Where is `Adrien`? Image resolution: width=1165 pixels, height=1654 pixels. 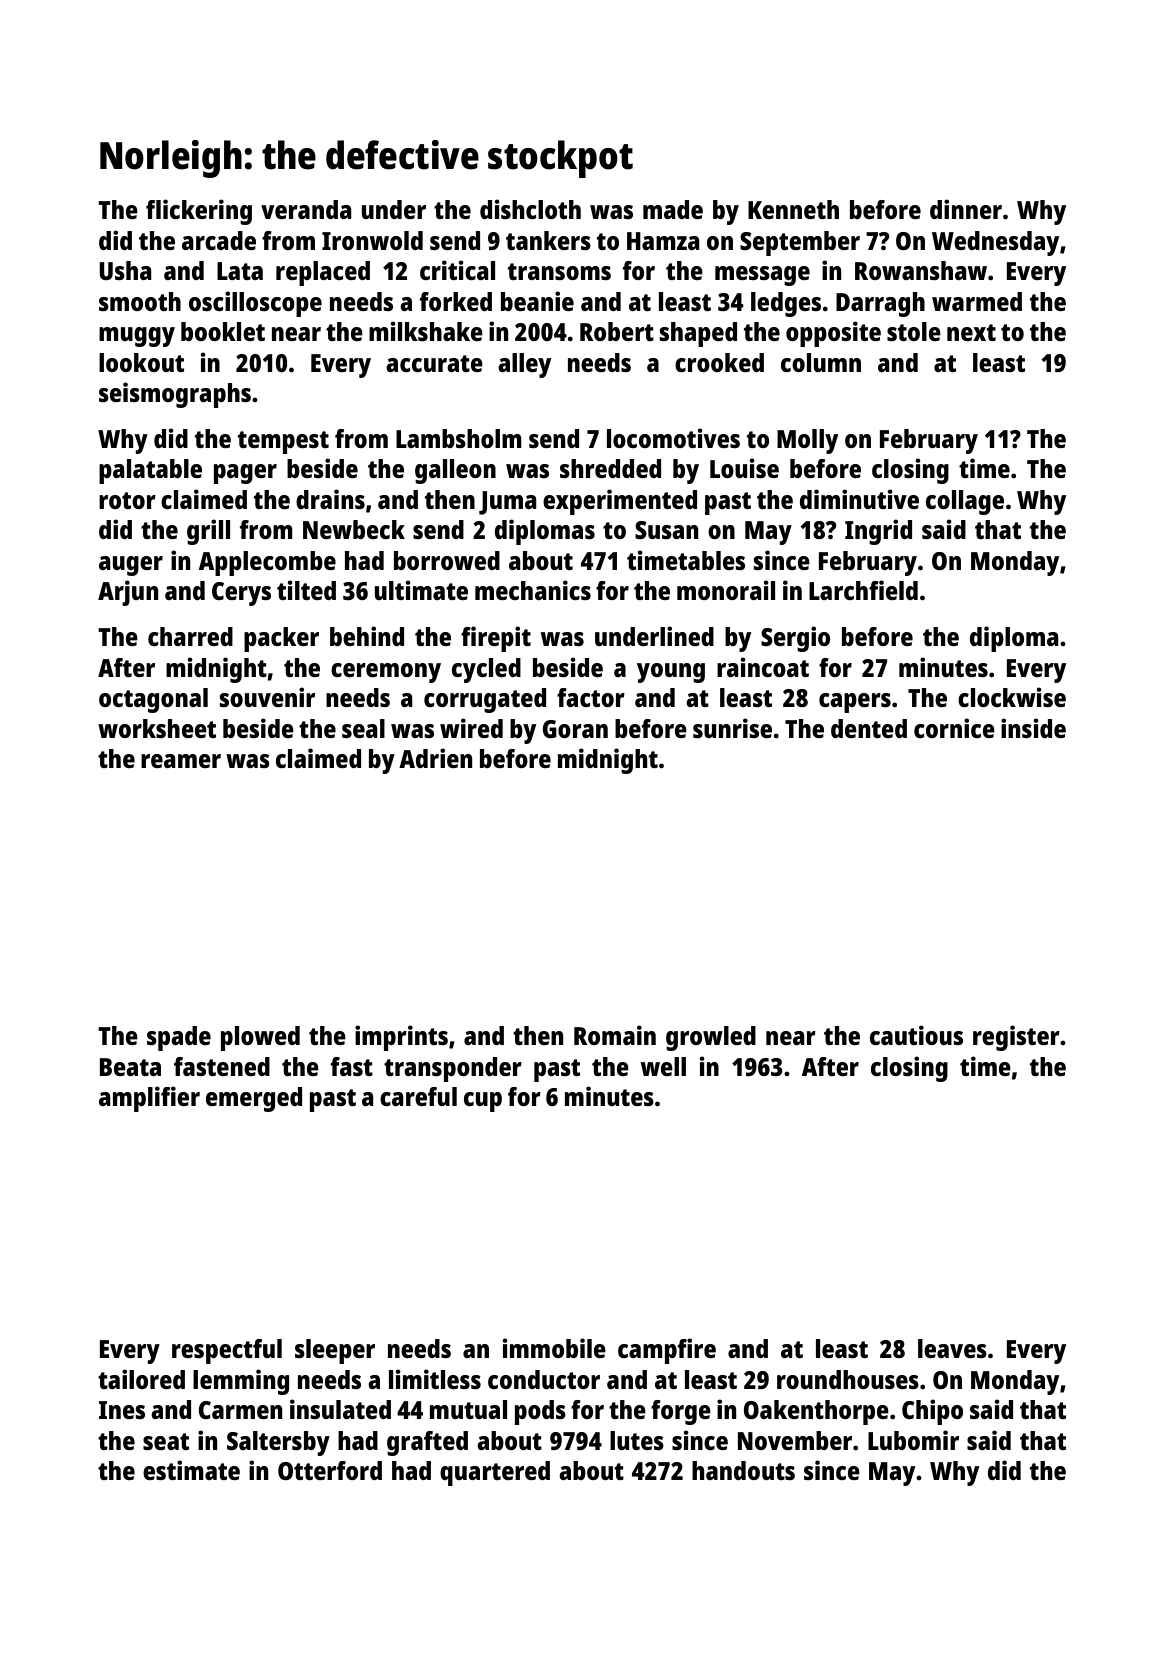 Adrien is located at coordinates (435, 758).
